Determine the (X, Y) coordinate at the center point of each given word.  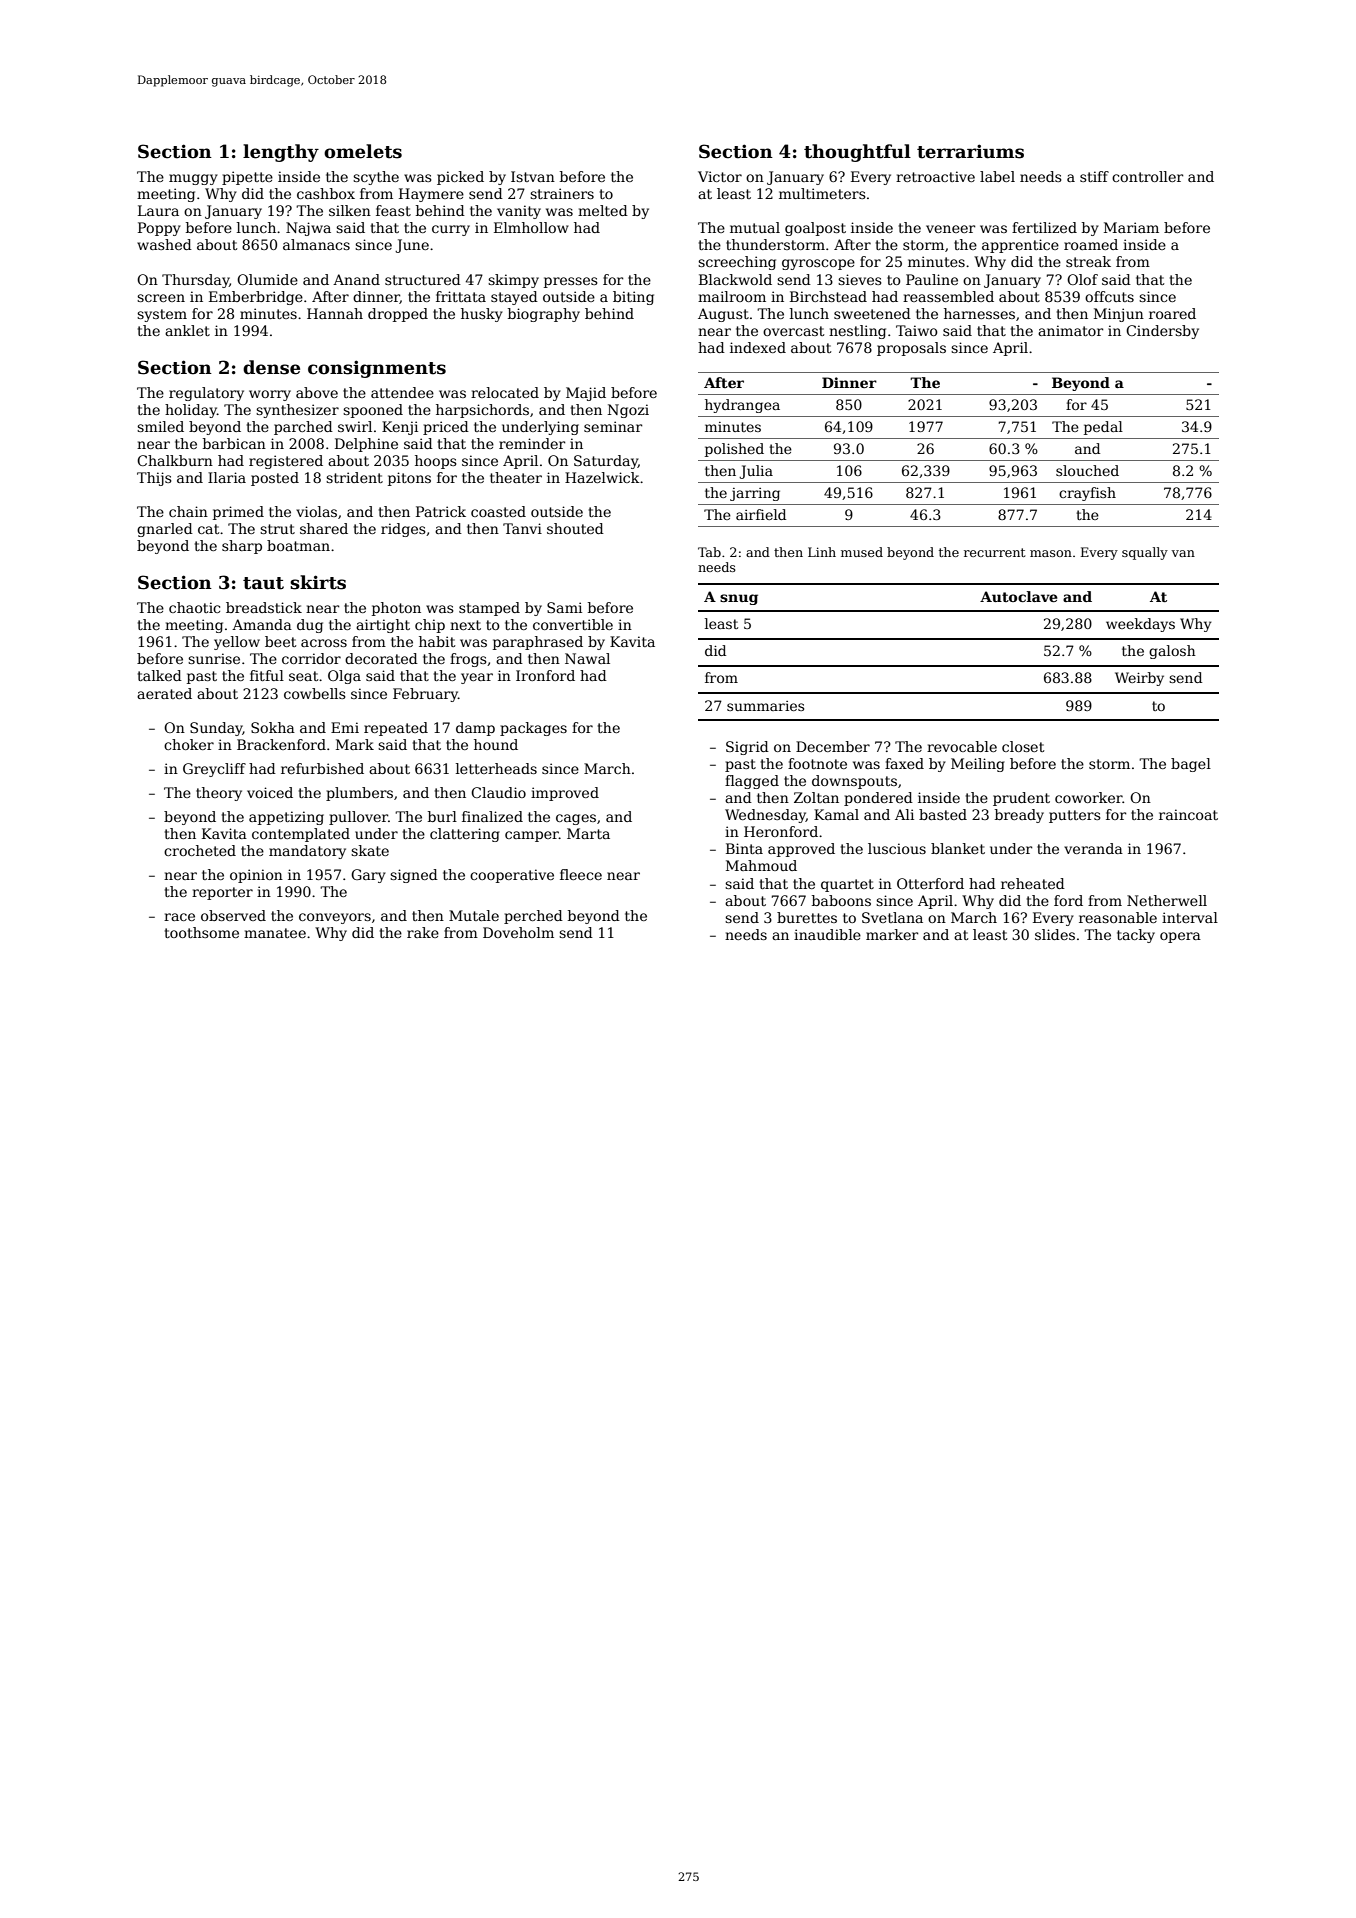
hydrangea (742, 406)
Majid (586, 394)
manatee (275, 933)
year (477, 678)
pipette (247, 178)
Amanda (262, 624)
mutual (755, 227)
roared (1172, 313)
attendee (402, 392)
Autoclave (1019, 596)
